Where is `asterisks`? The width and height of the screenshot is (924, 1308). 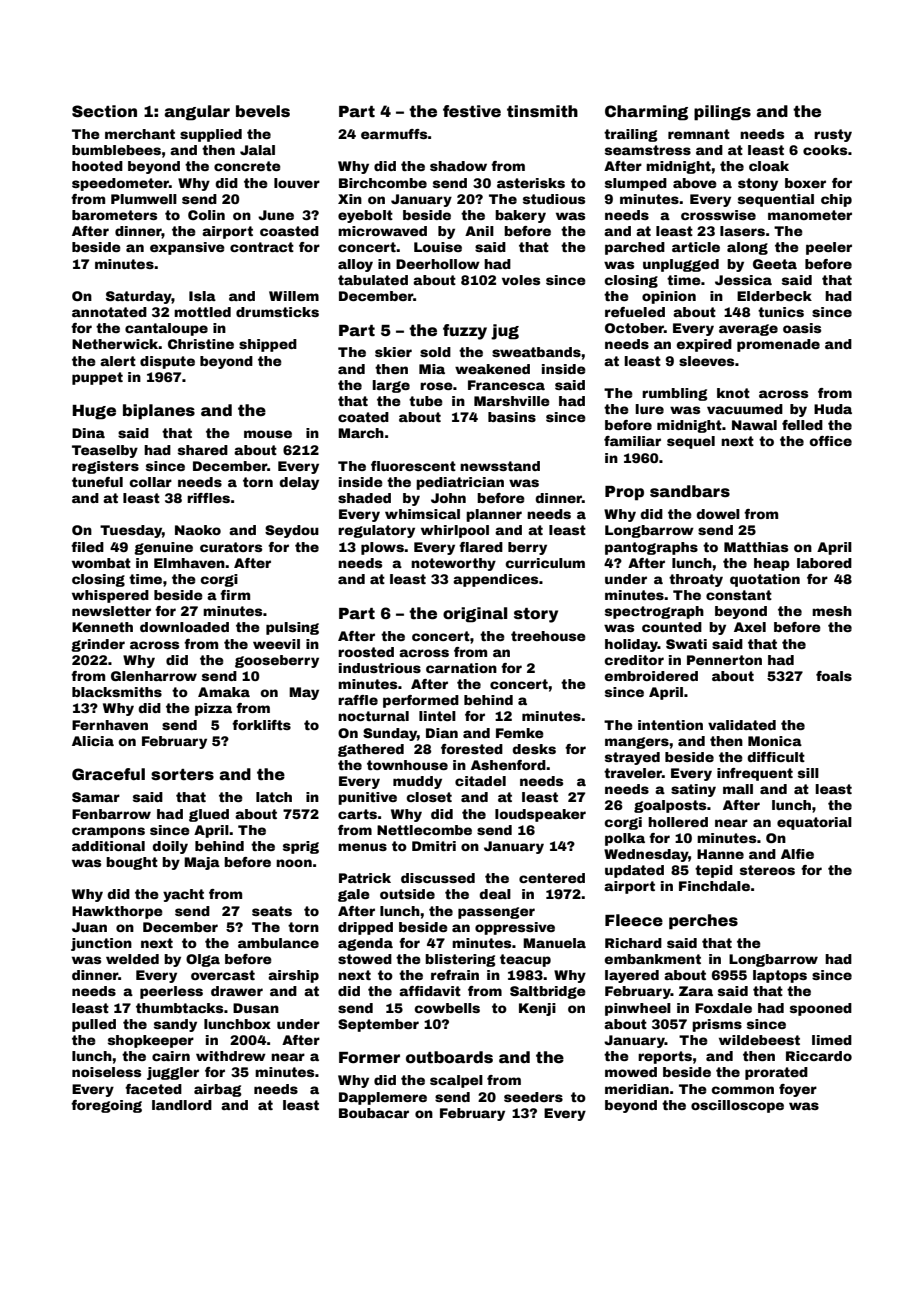 asterisks is located at coordinates (531, 183).
